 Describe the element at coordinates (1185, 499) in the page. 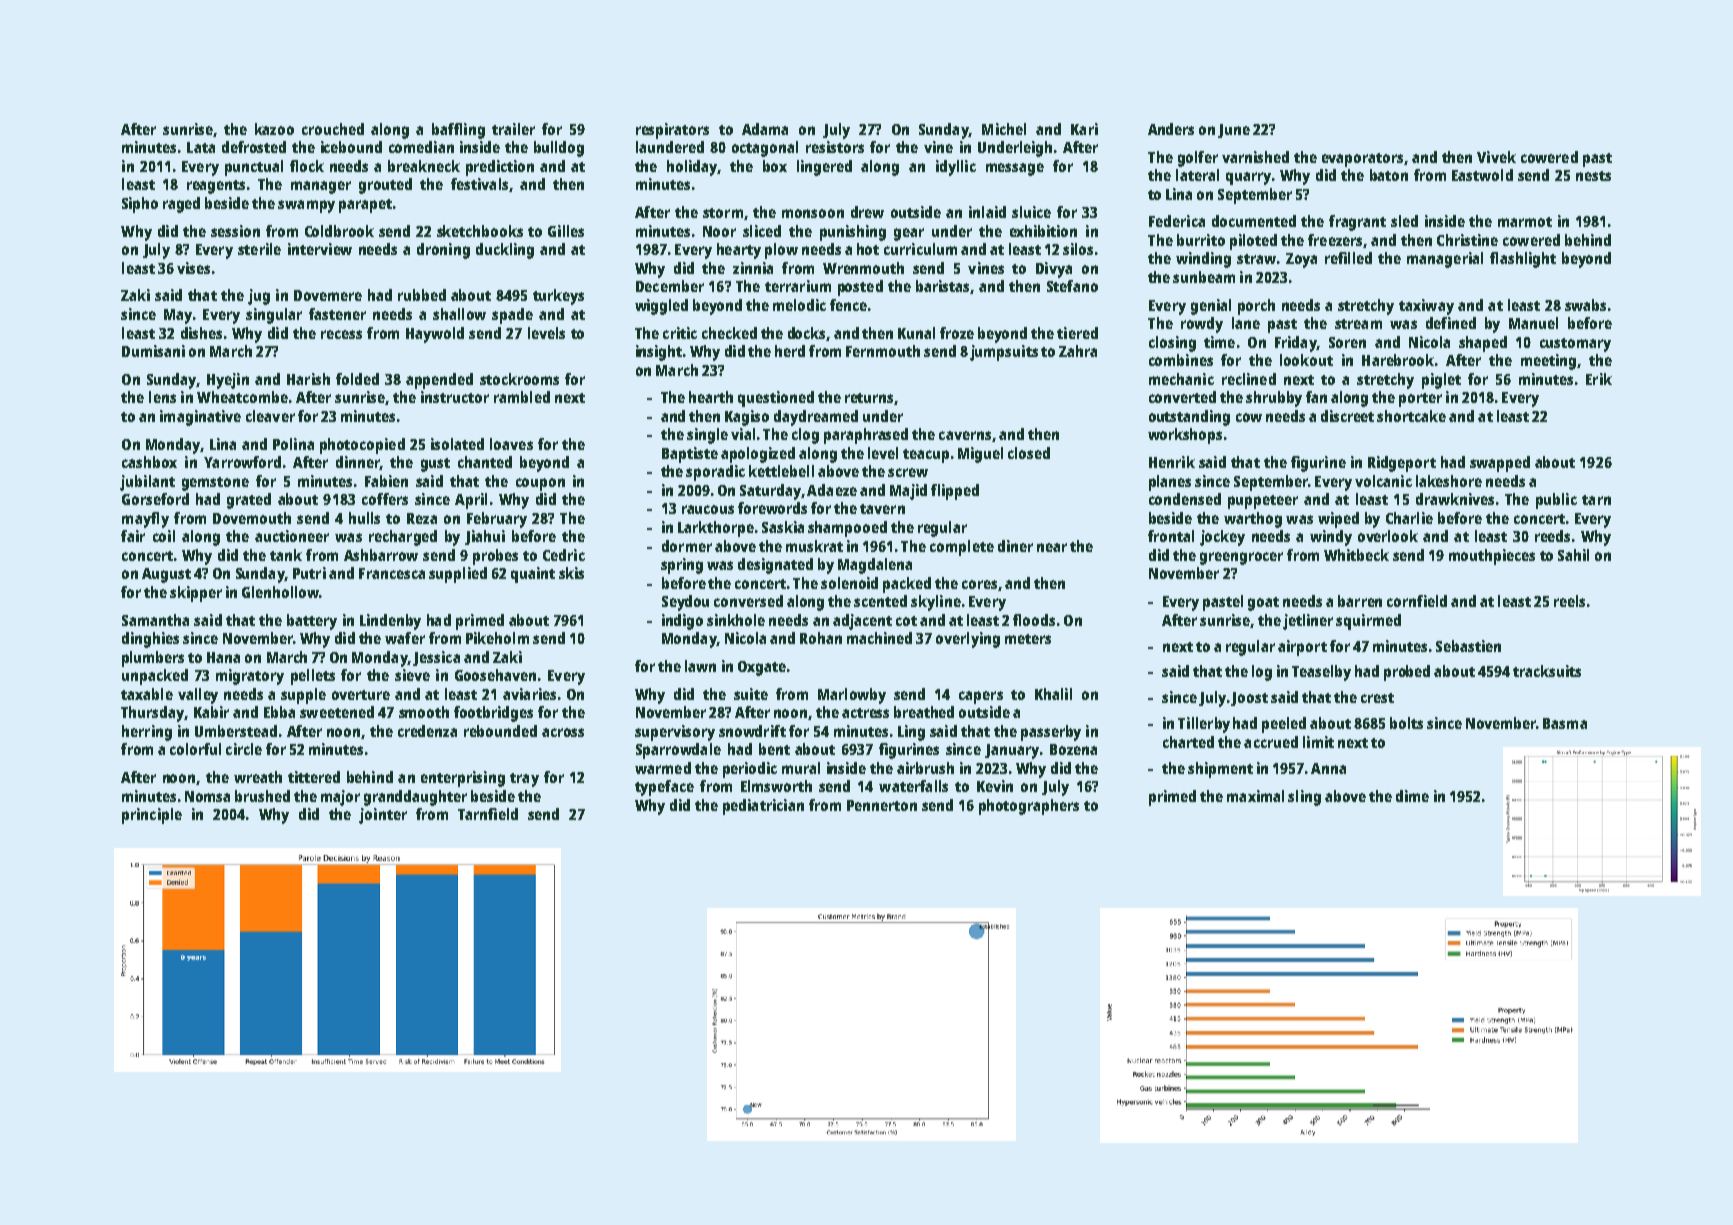

I see `condensed` at that location.
